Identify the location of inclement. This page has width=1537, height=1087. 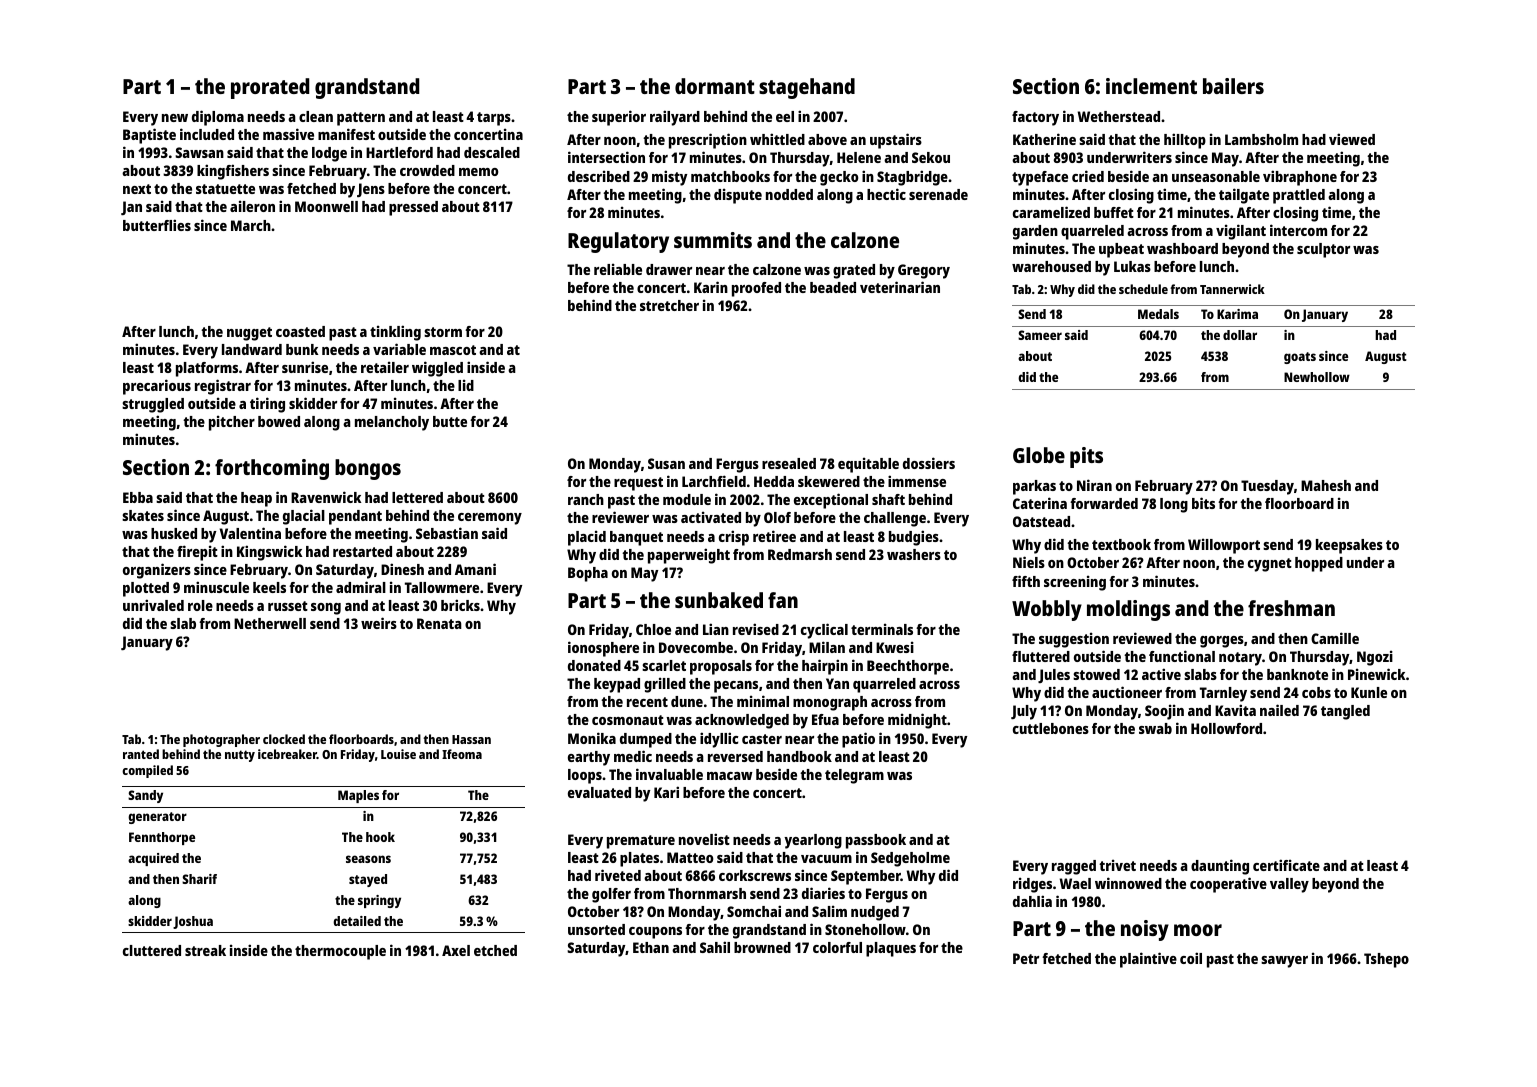
(1151, 86).
